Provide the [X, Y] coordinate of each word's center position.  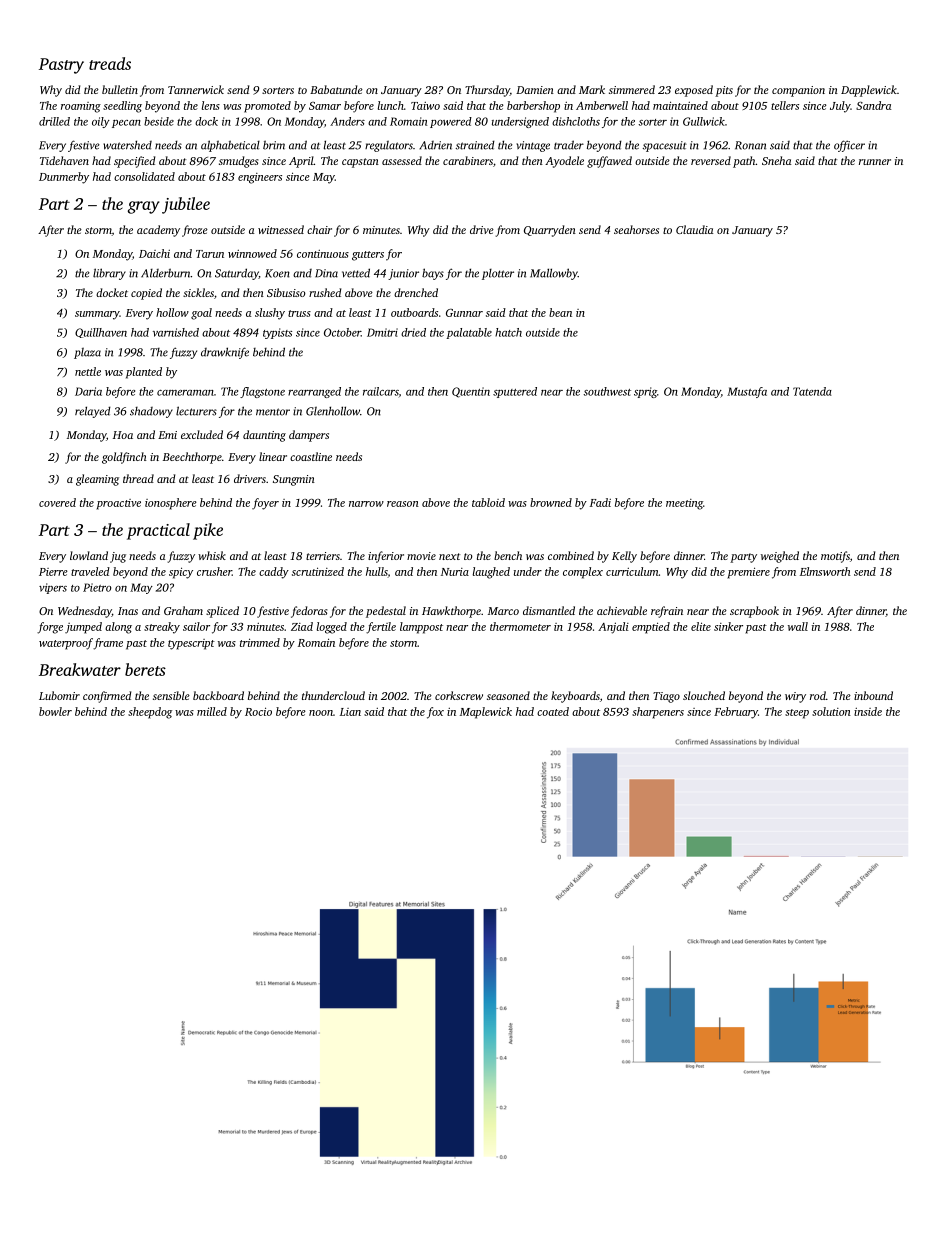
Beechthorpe [192, 458]
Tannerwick [196, 89]
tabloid [488, 502]
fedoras [309, 612]
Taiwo [425, 106]
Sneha [776, 160]
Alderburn [166, 273]
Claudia [694, 229]
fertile [381, 628]
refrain [667, 612]
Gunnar [464, 313]
